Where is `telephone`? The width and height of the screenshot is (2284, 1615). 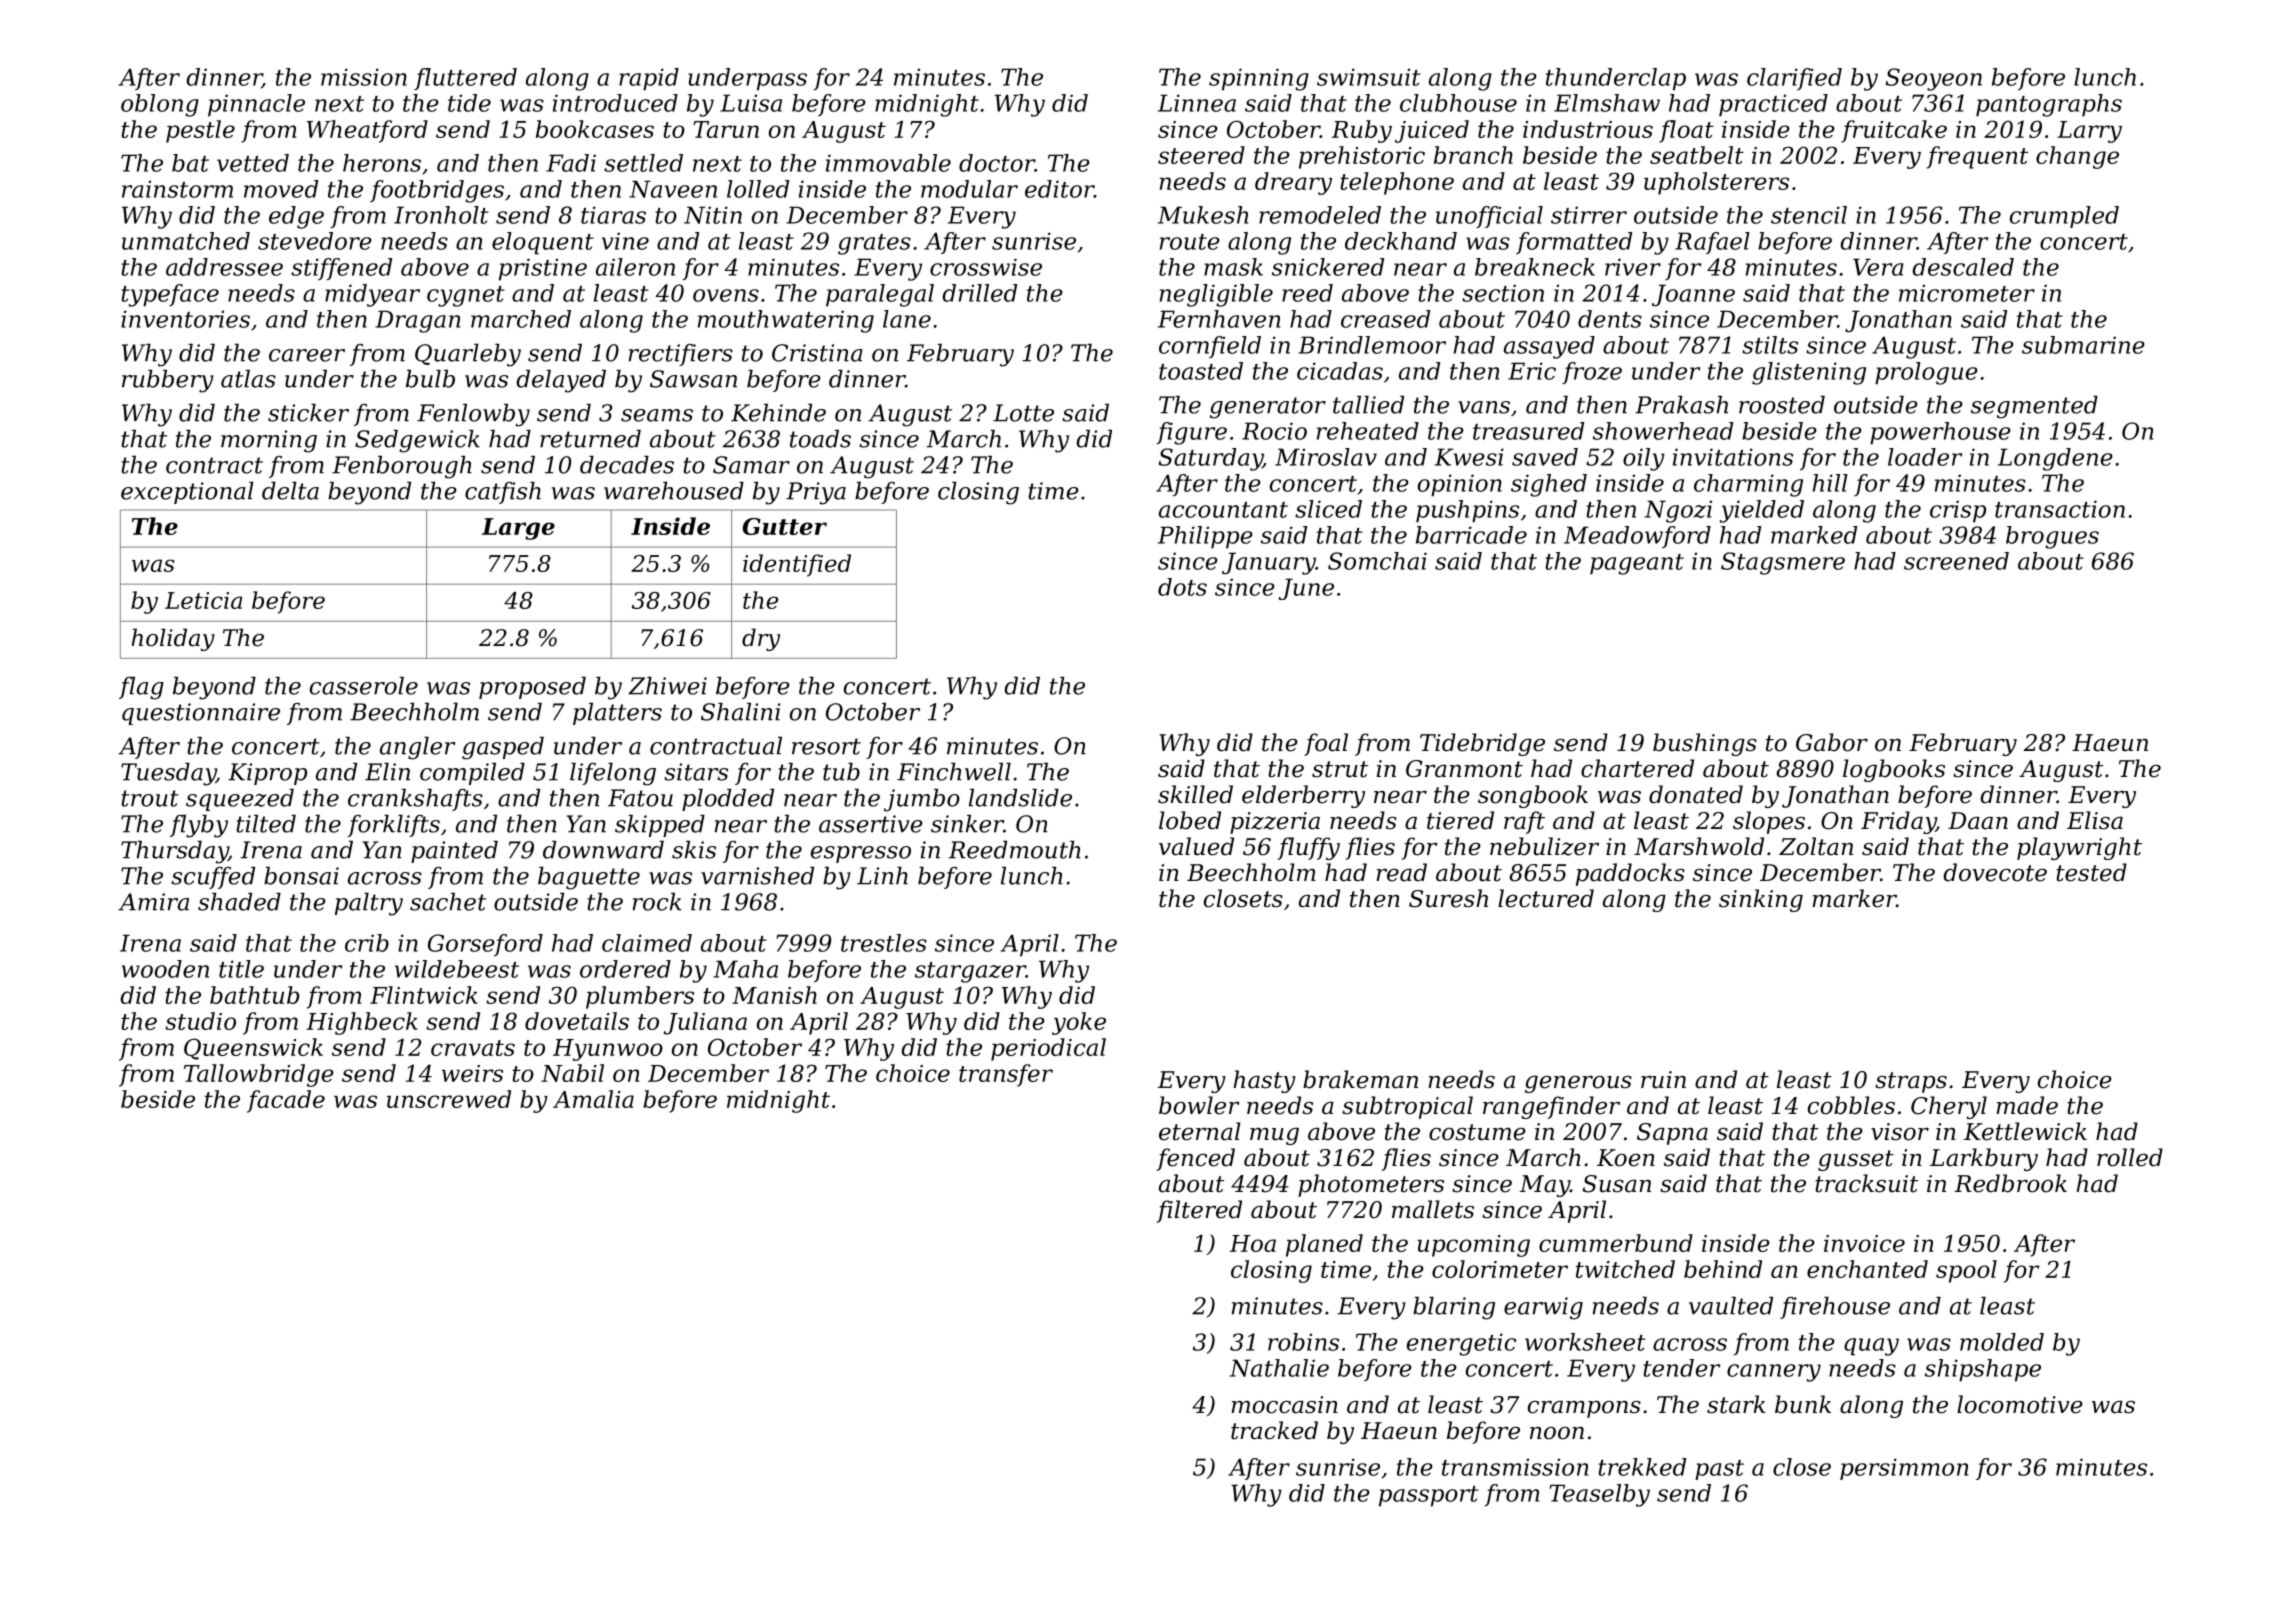
telephone is located at coordinates (1397, 183).
